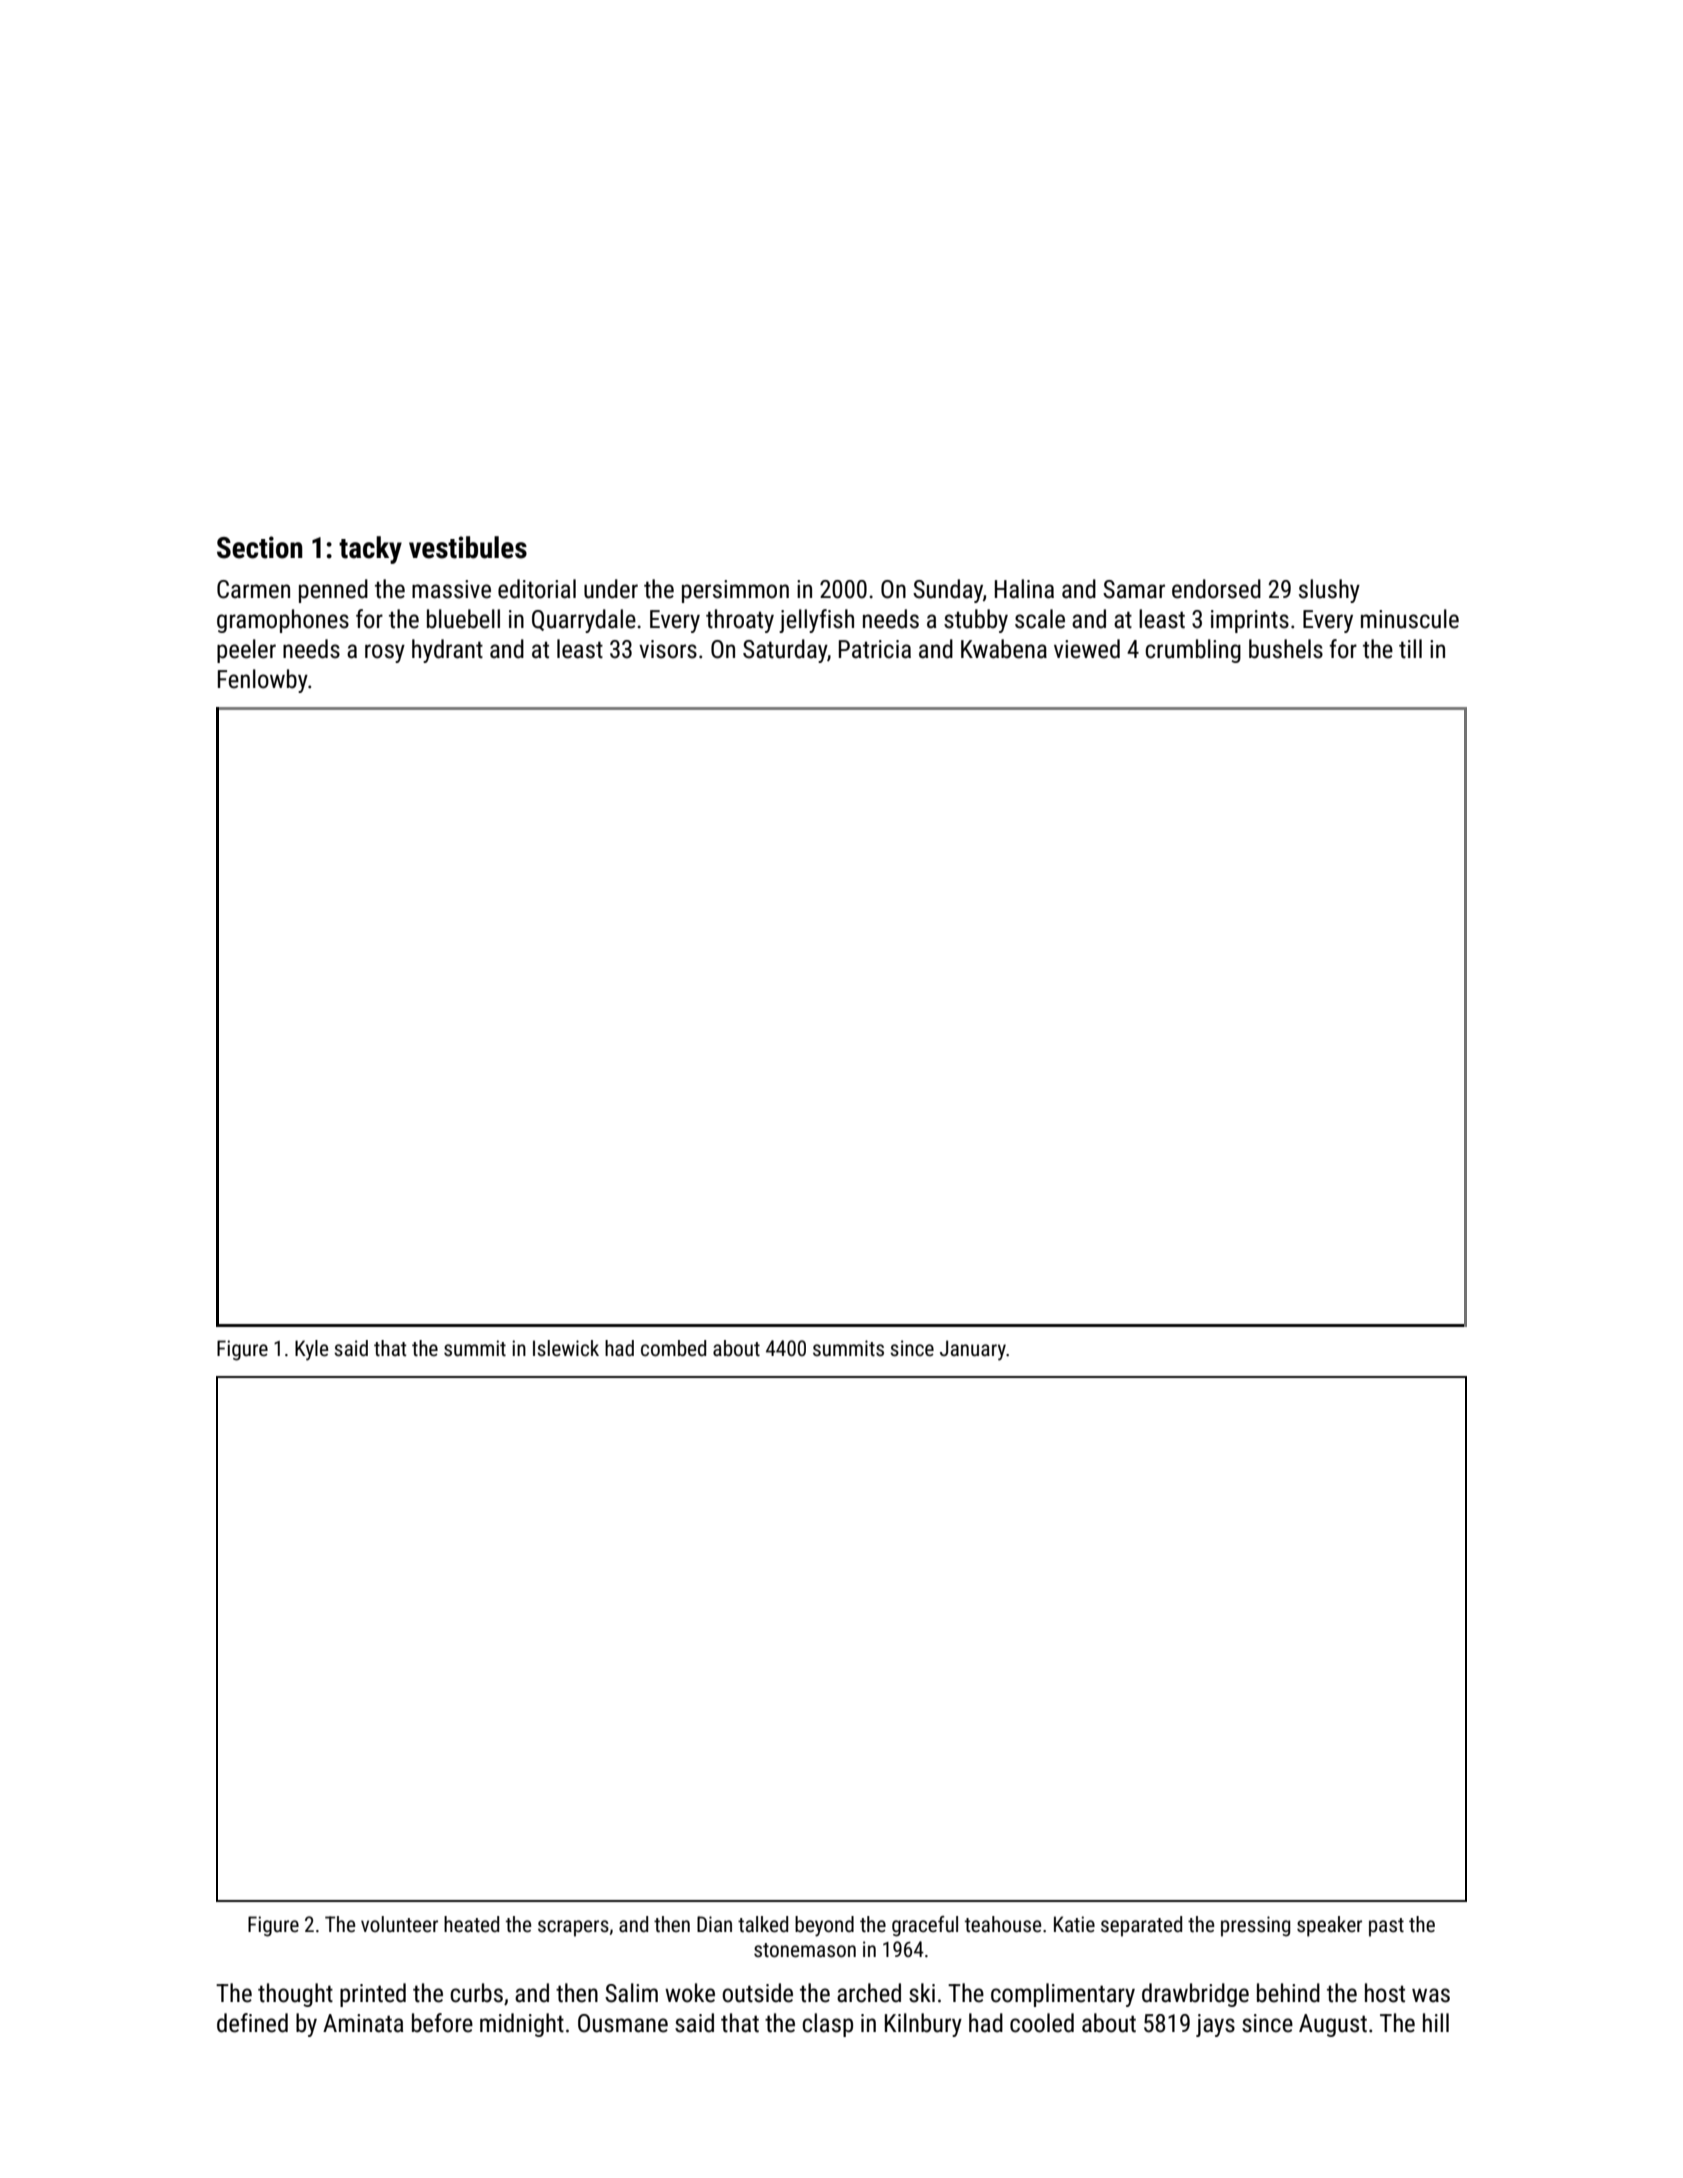 The width and height of the page is (1683, 2178). I want to click on slushy, so click(1329, 591).
